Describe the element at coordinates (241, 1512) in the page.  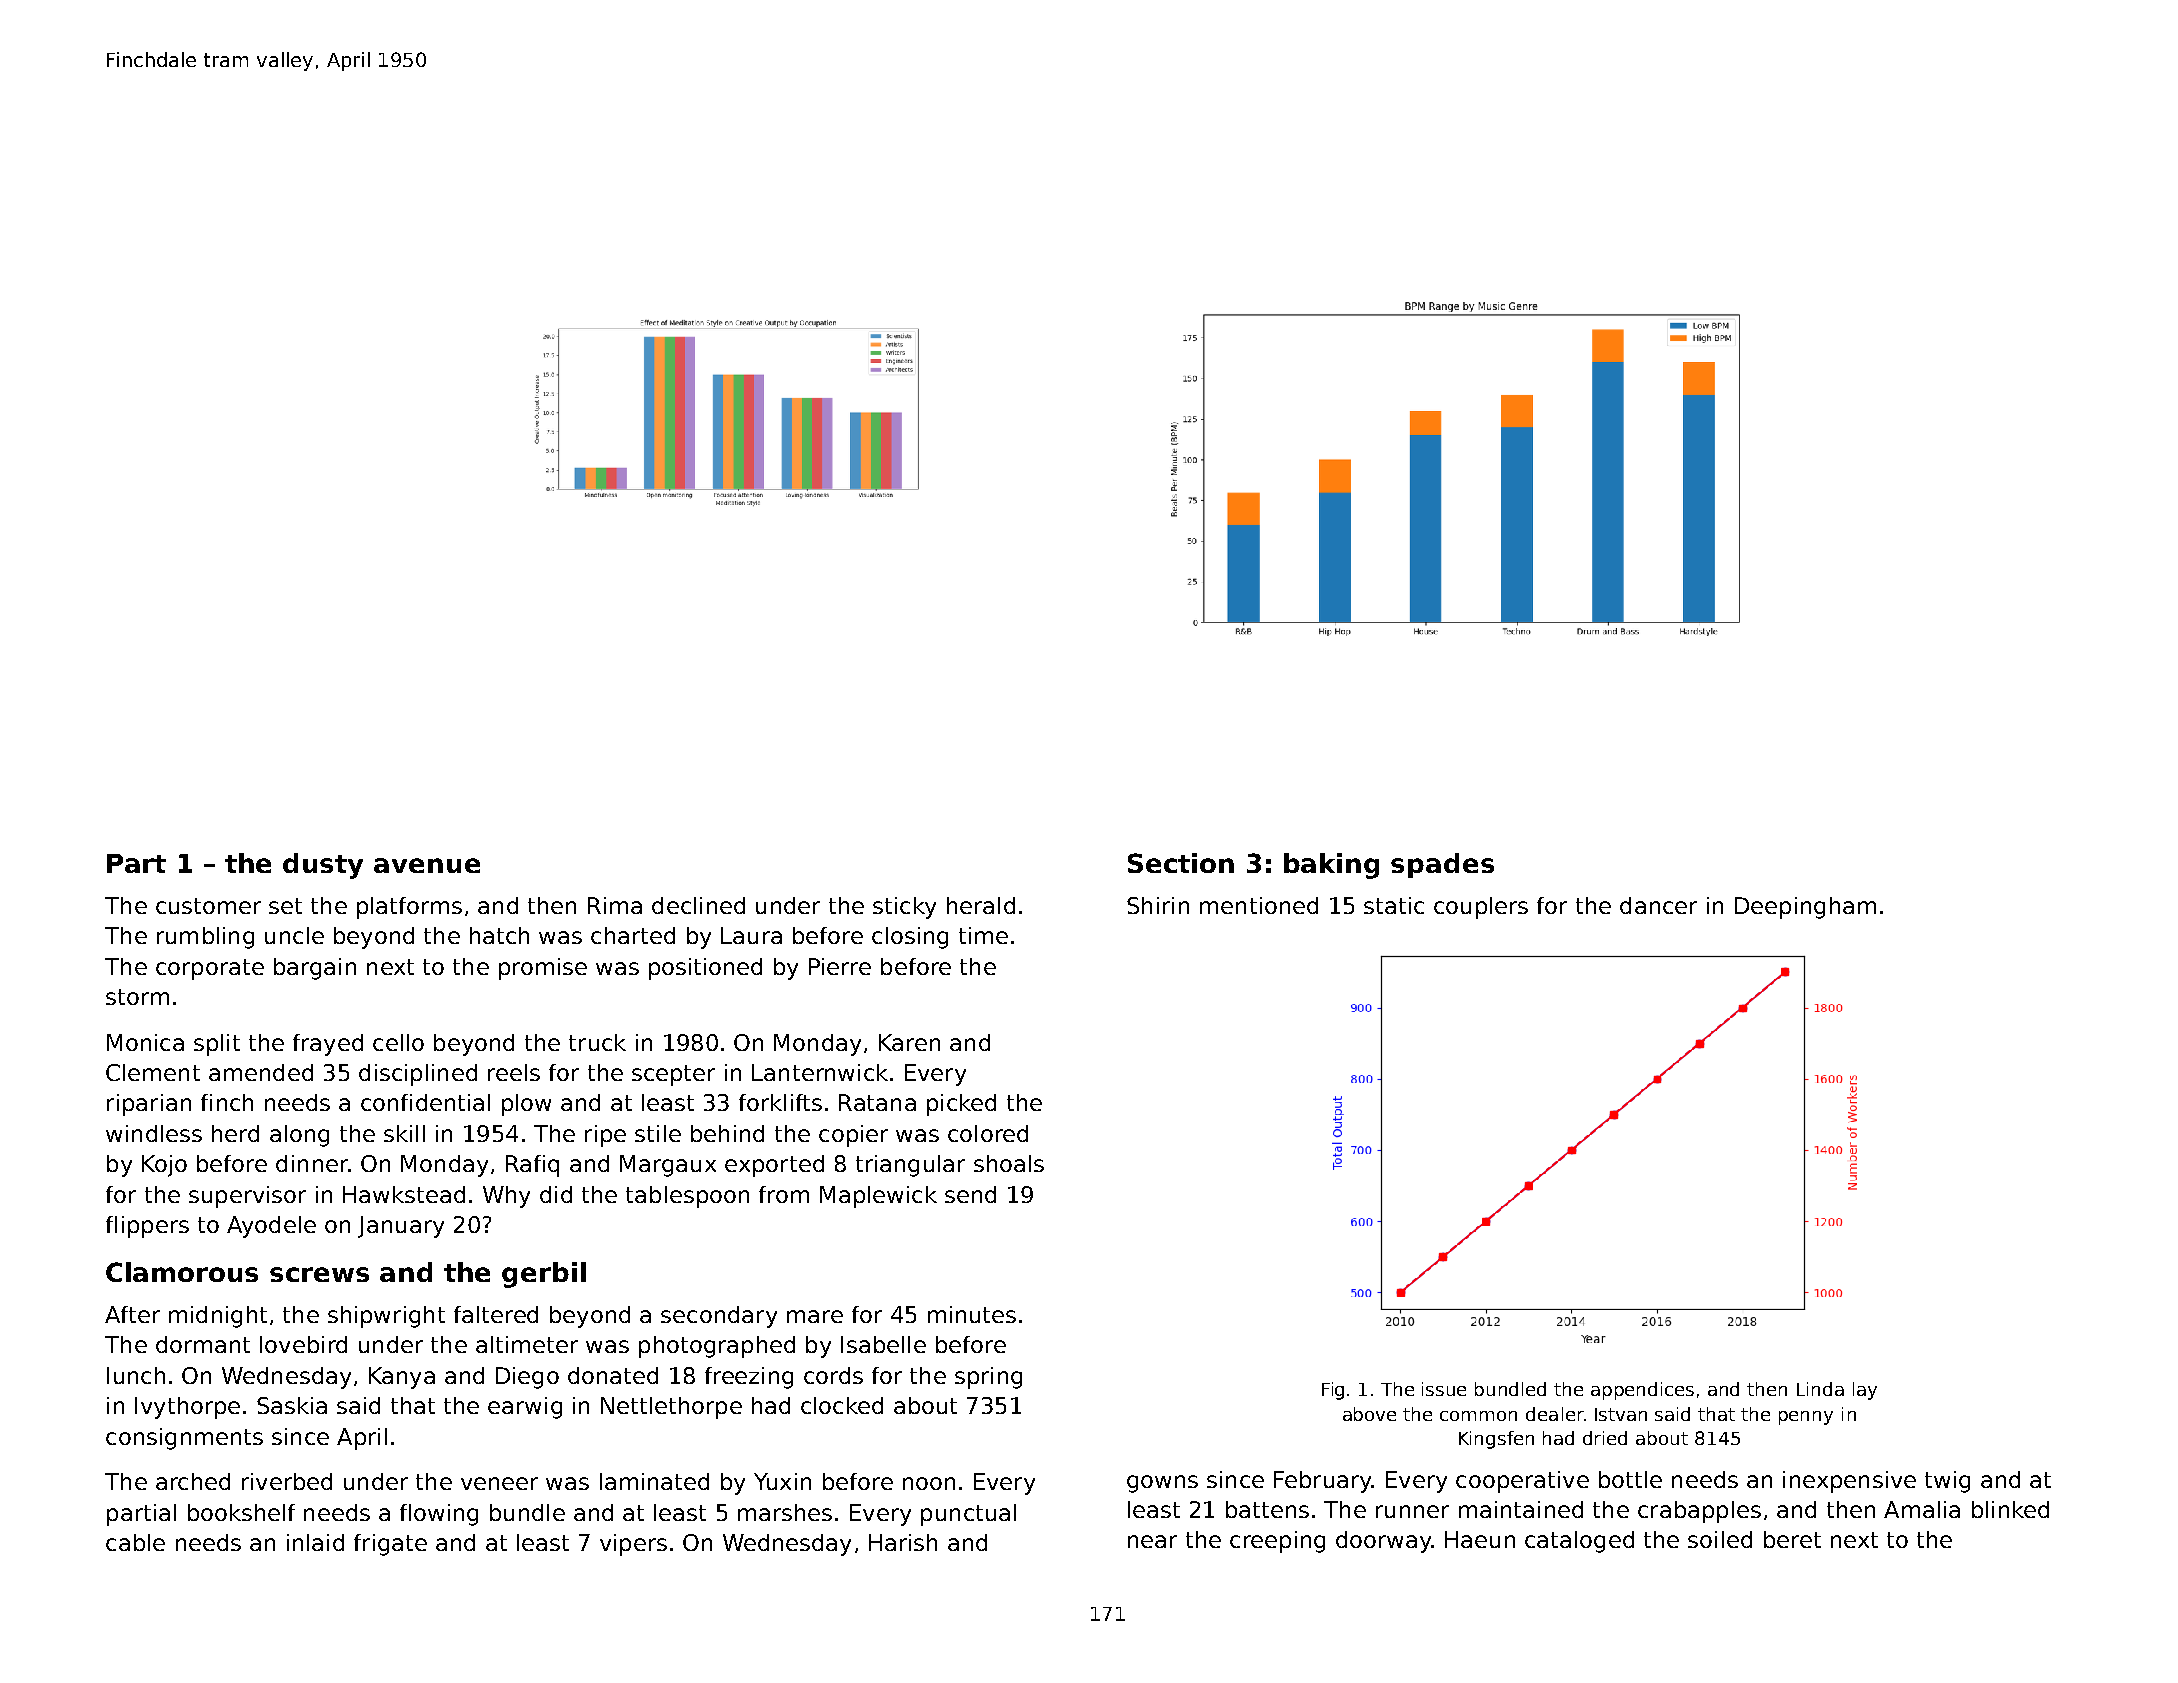
I see `bookshelf` at that location.
